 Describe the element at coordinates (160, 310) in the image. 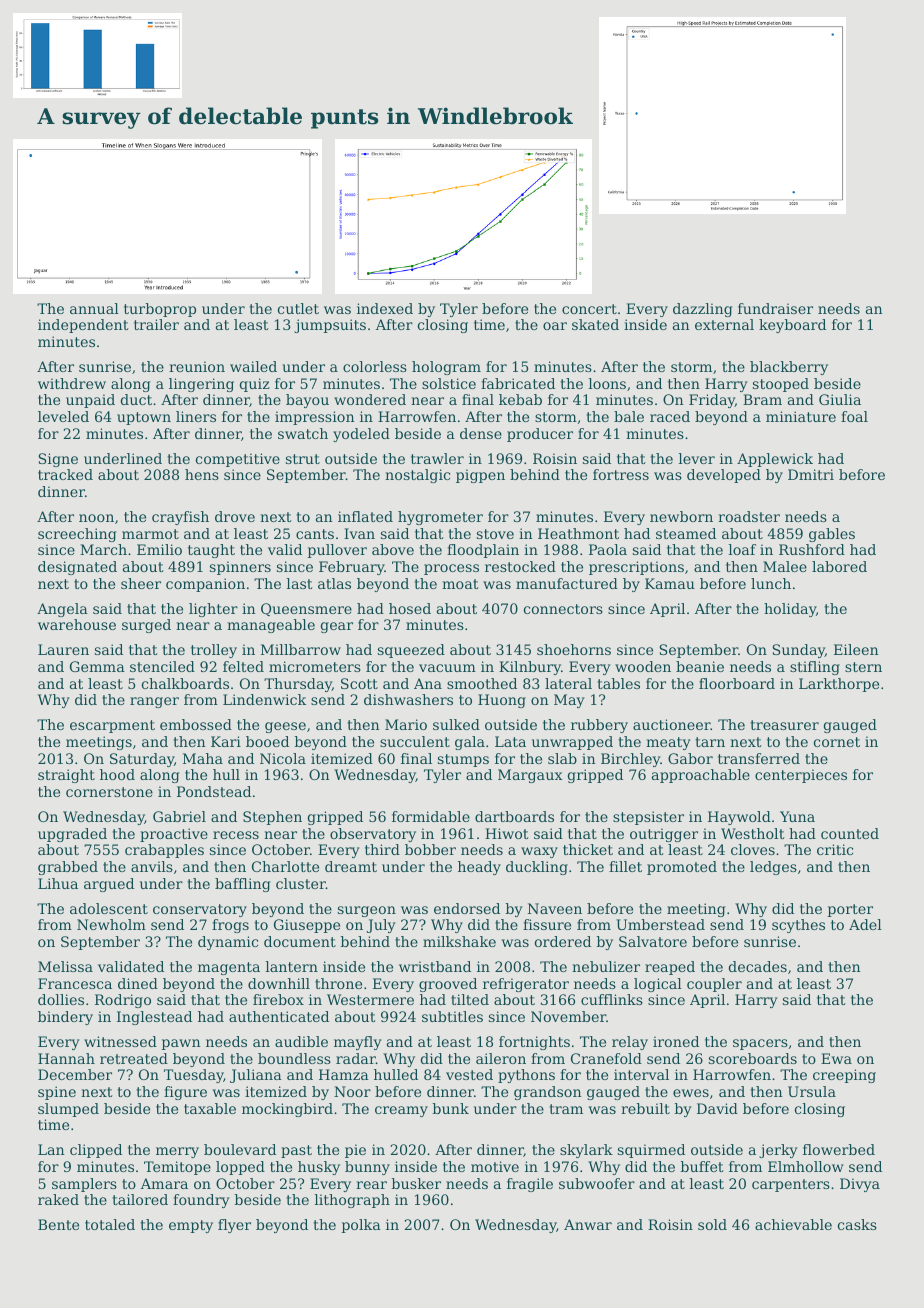

I see `turboprop` at that location.
